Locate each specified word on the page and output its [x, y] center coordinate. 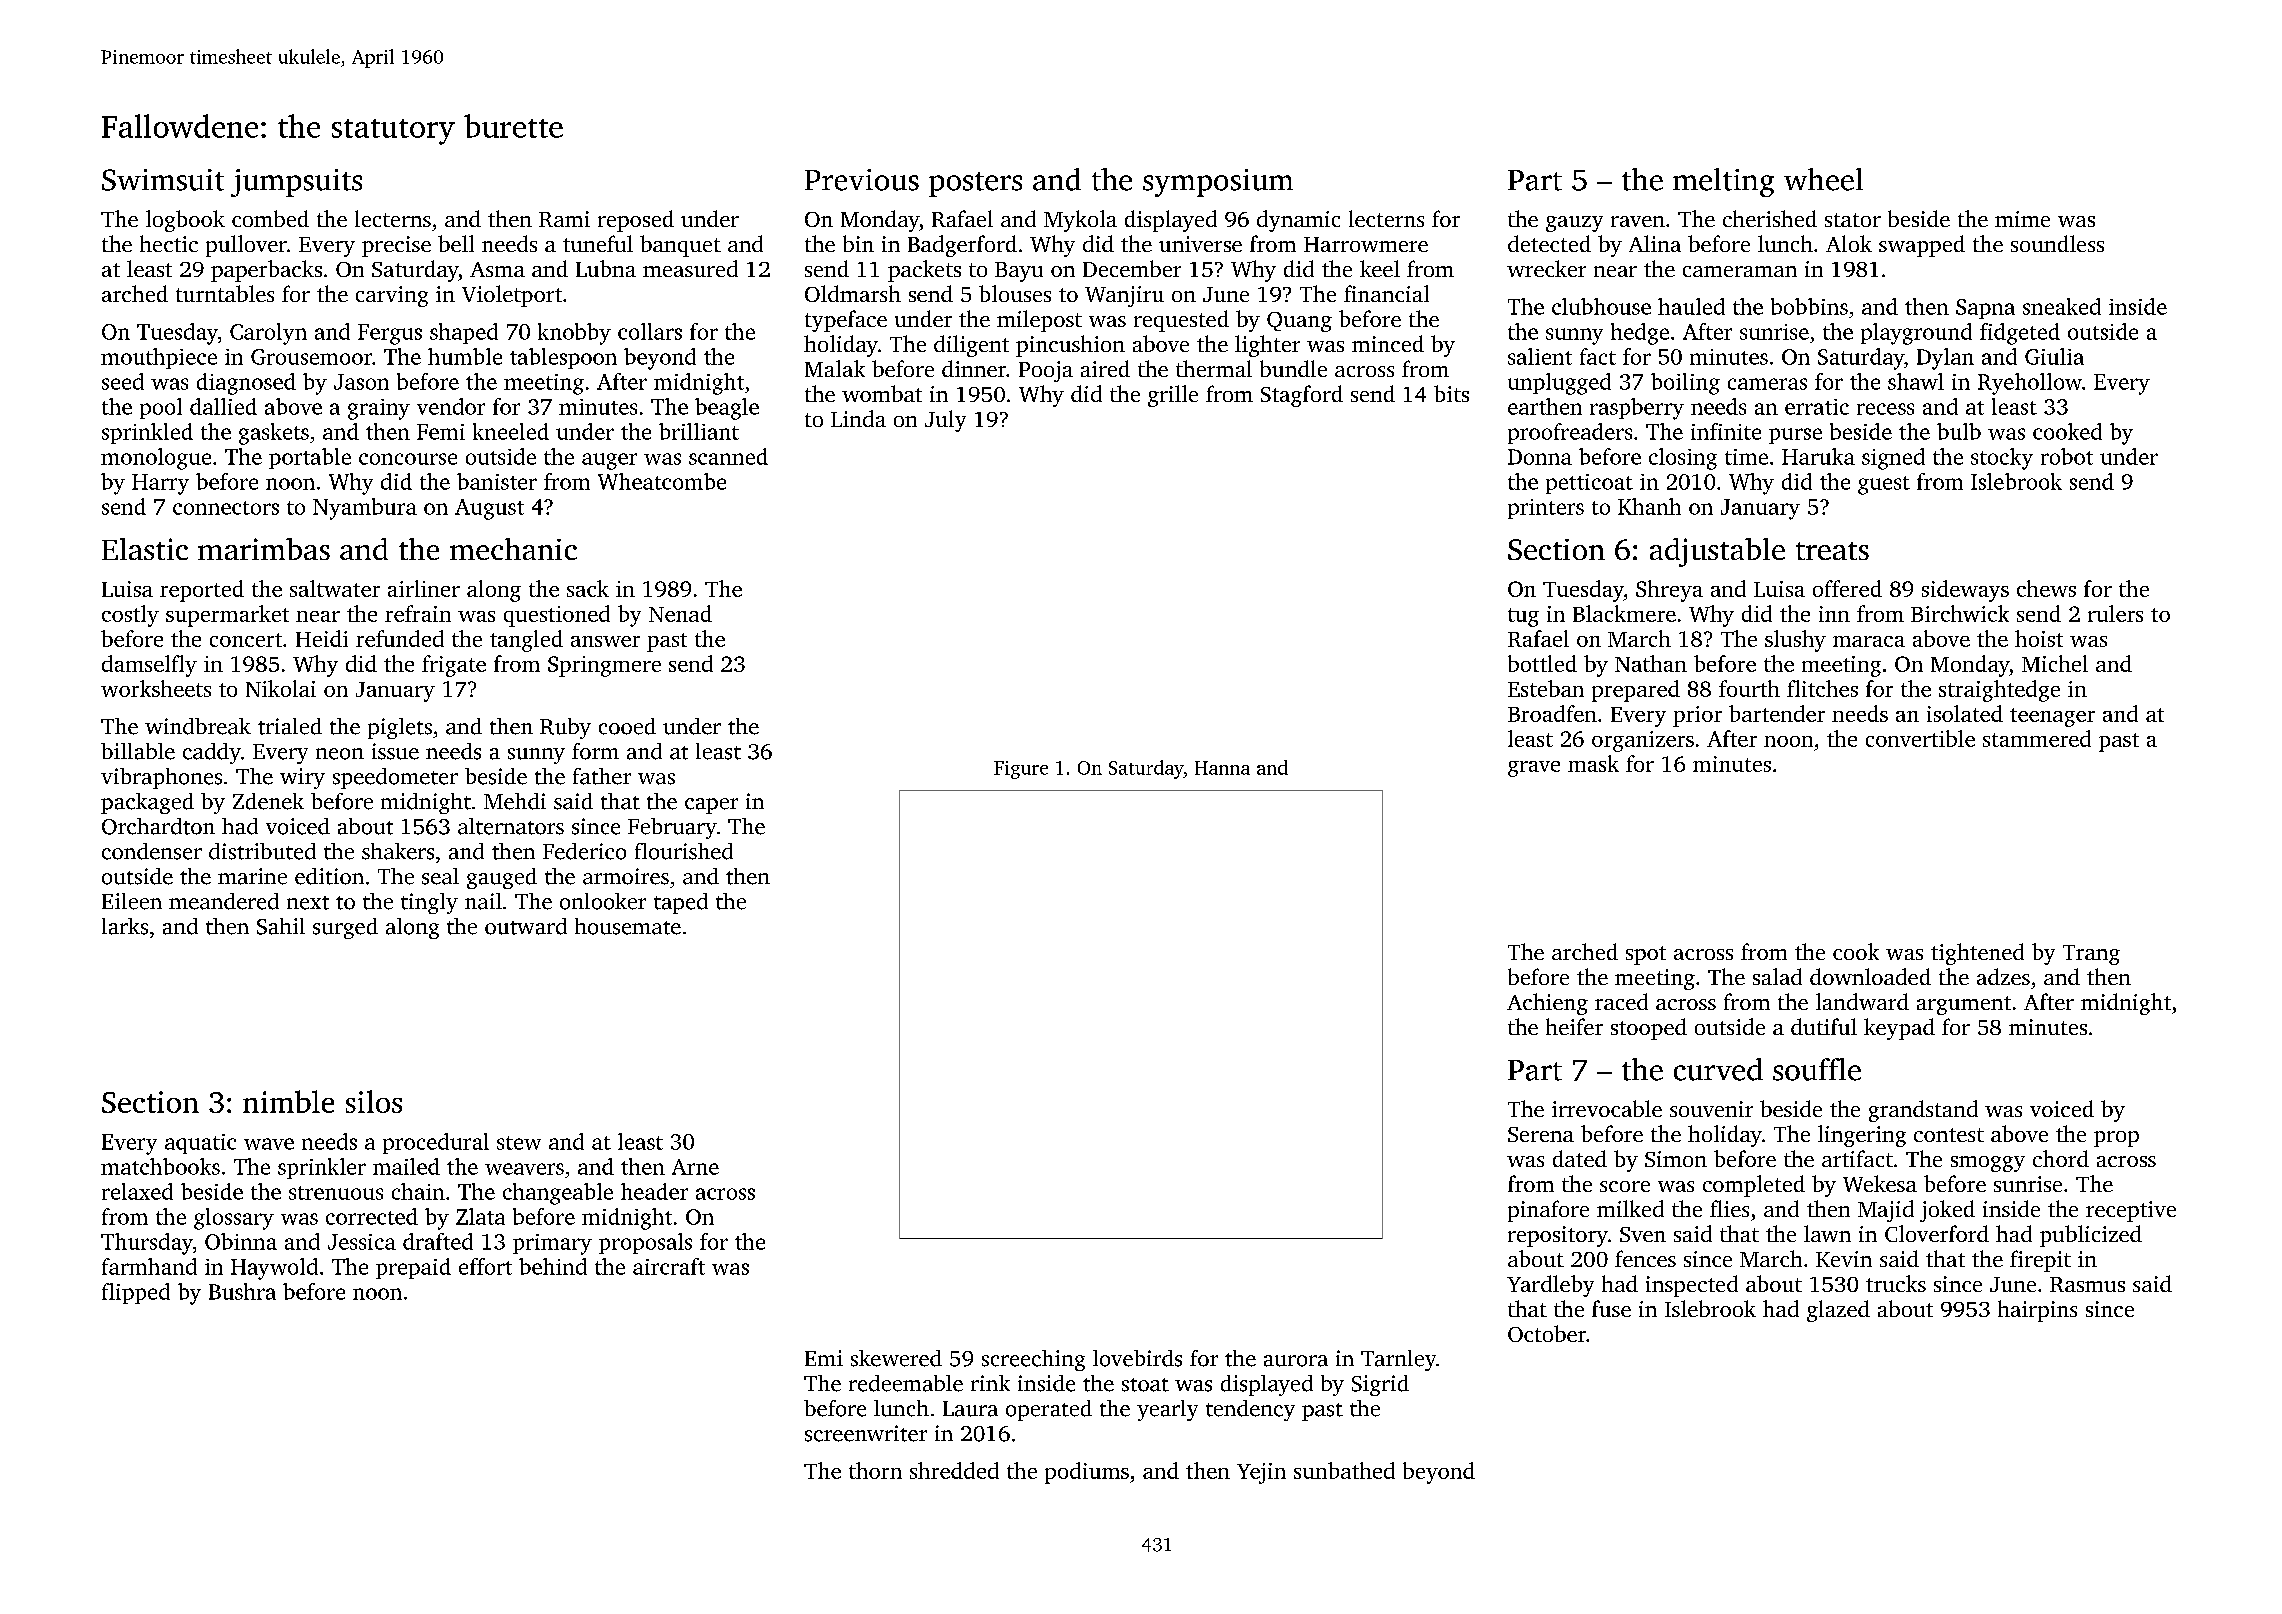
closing [1683, 459]
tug [1523, 617]
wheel [1823, 179]
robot [2067, 456]
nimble [288, 1101]
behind [553, 1266]
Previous [862, 180]
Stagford [1302, 396]
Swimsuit [163, 180]
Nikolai [281, 688]
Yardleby [1550, 1286]
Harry [160, 484]
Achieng [1547, 1004]
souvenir [1711, 1109]
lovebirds [1137, 1358]
